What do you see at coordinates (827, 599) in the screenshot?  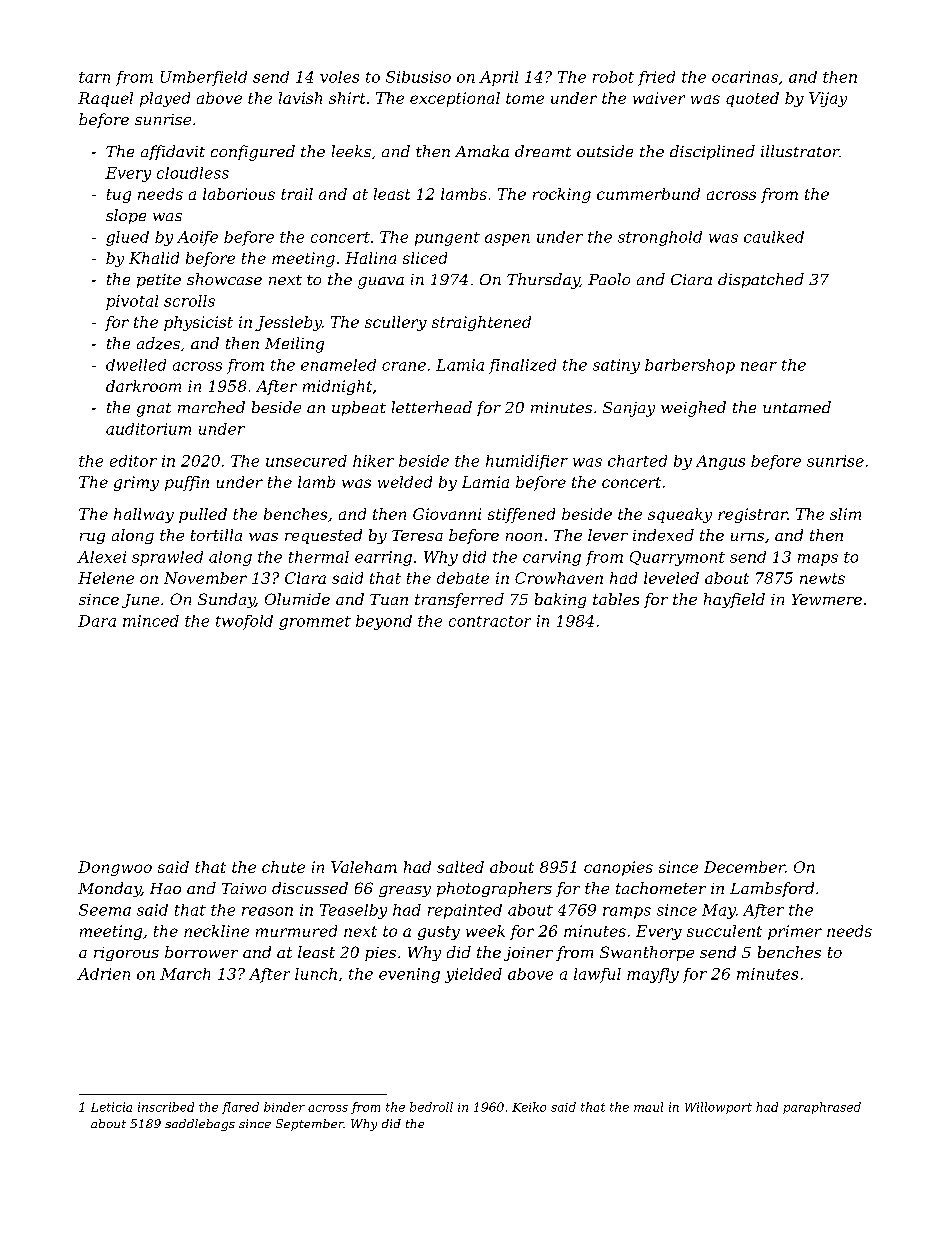 I see `Yewmere` at bounding box center [827, 599].
